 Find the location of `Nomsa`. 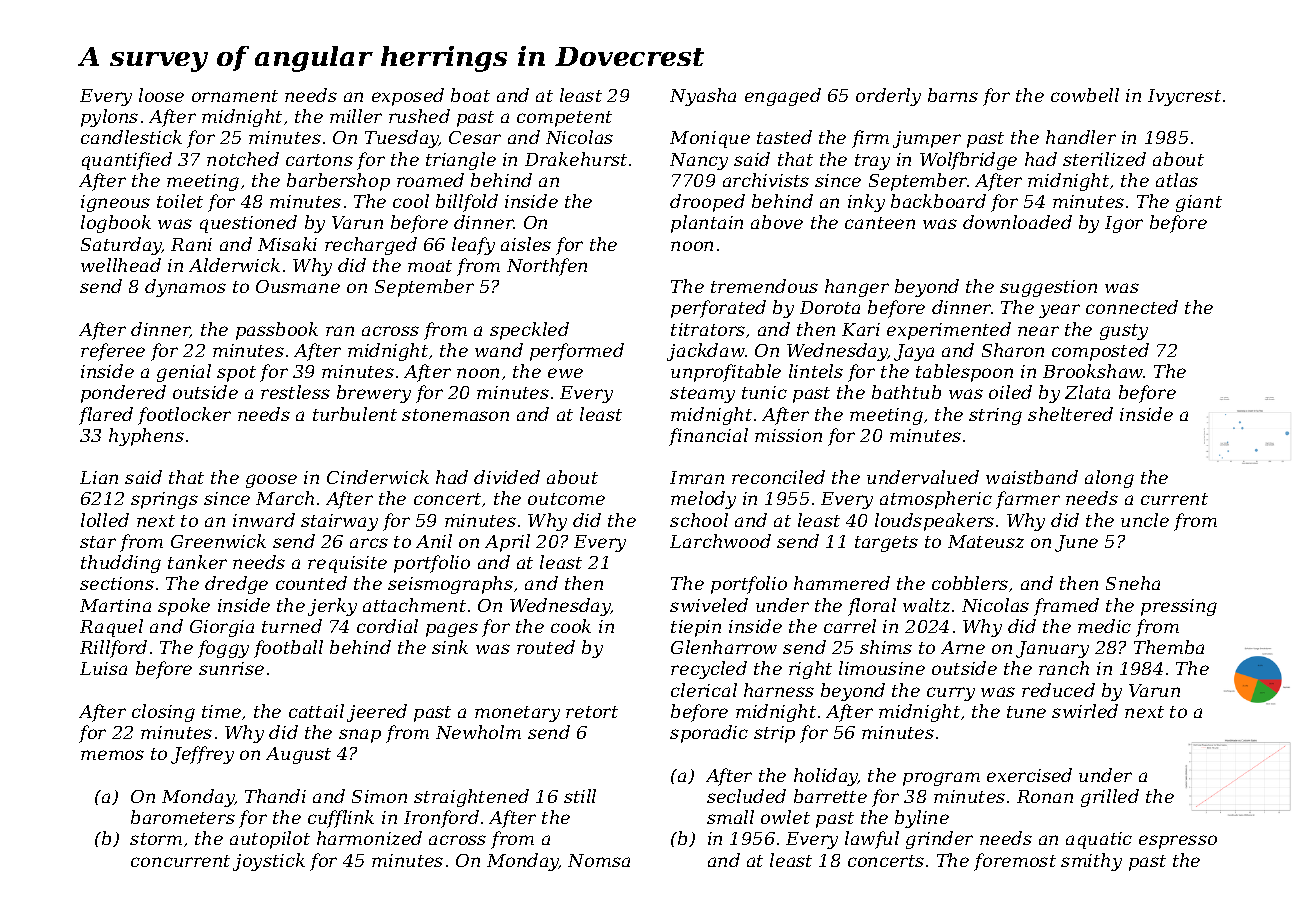

Nomsa is located at coordinates (599, 860).
